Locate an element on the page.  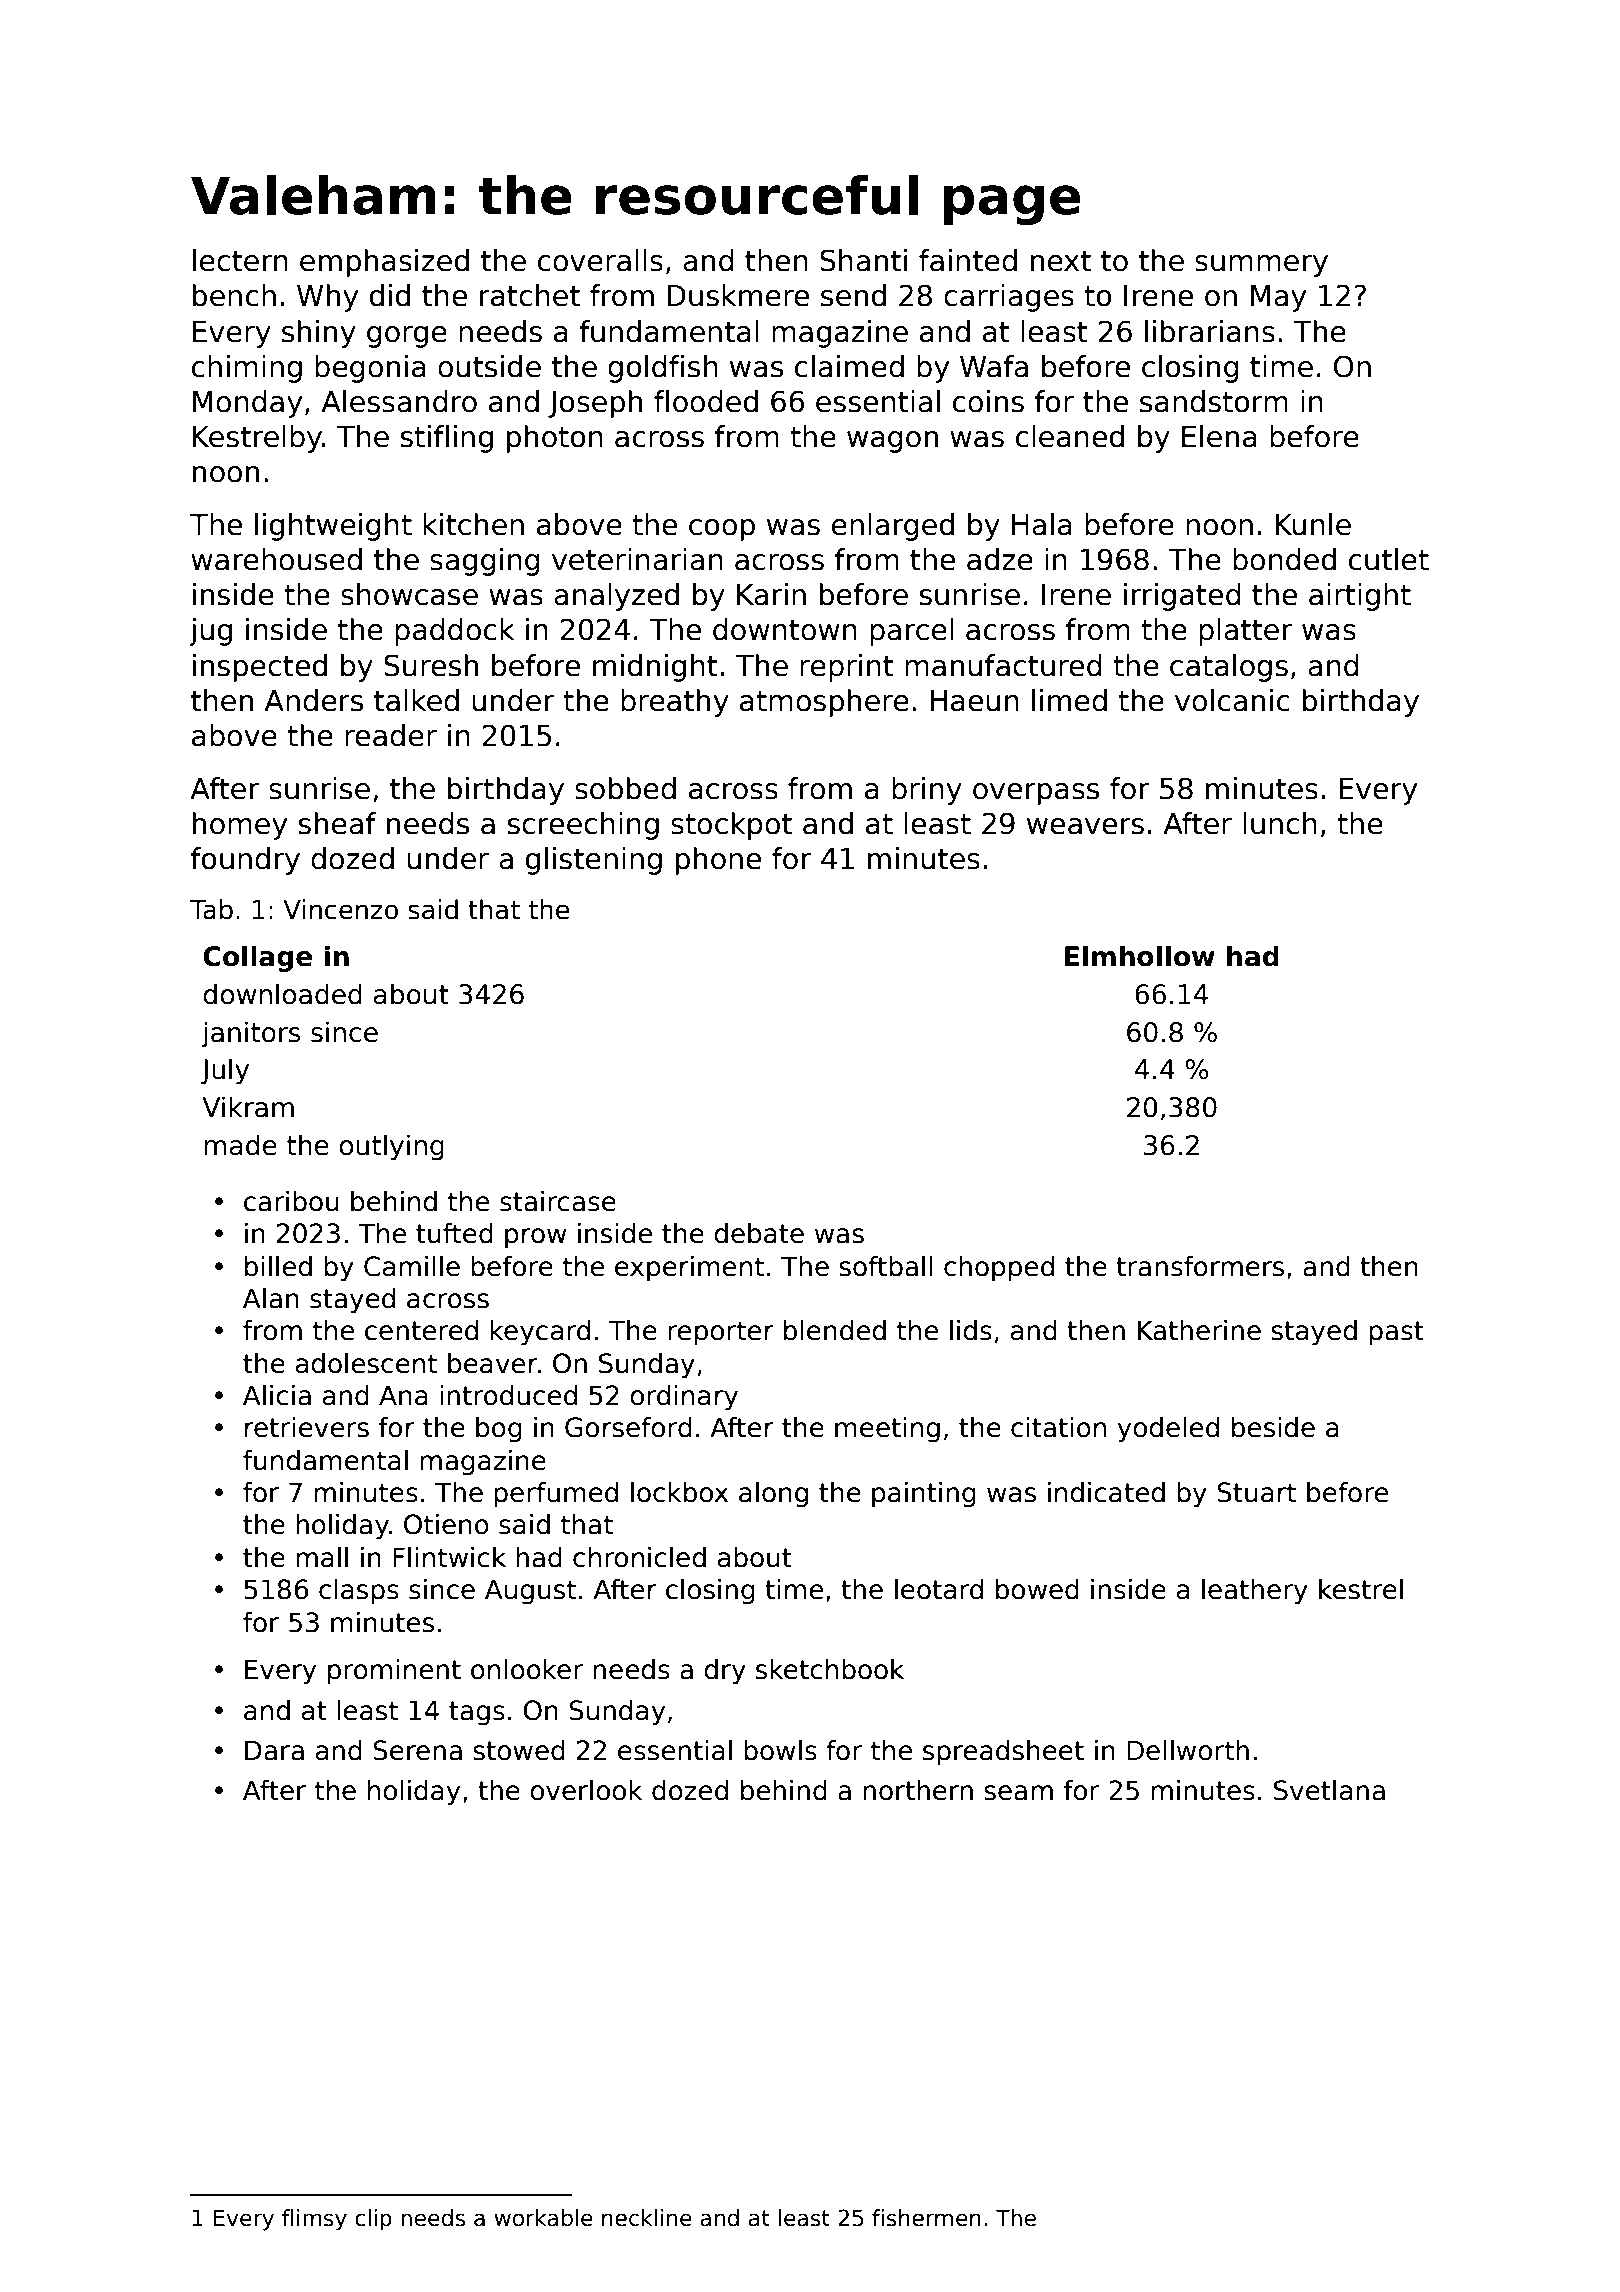
northern is located at coordinates (918, 1790).
